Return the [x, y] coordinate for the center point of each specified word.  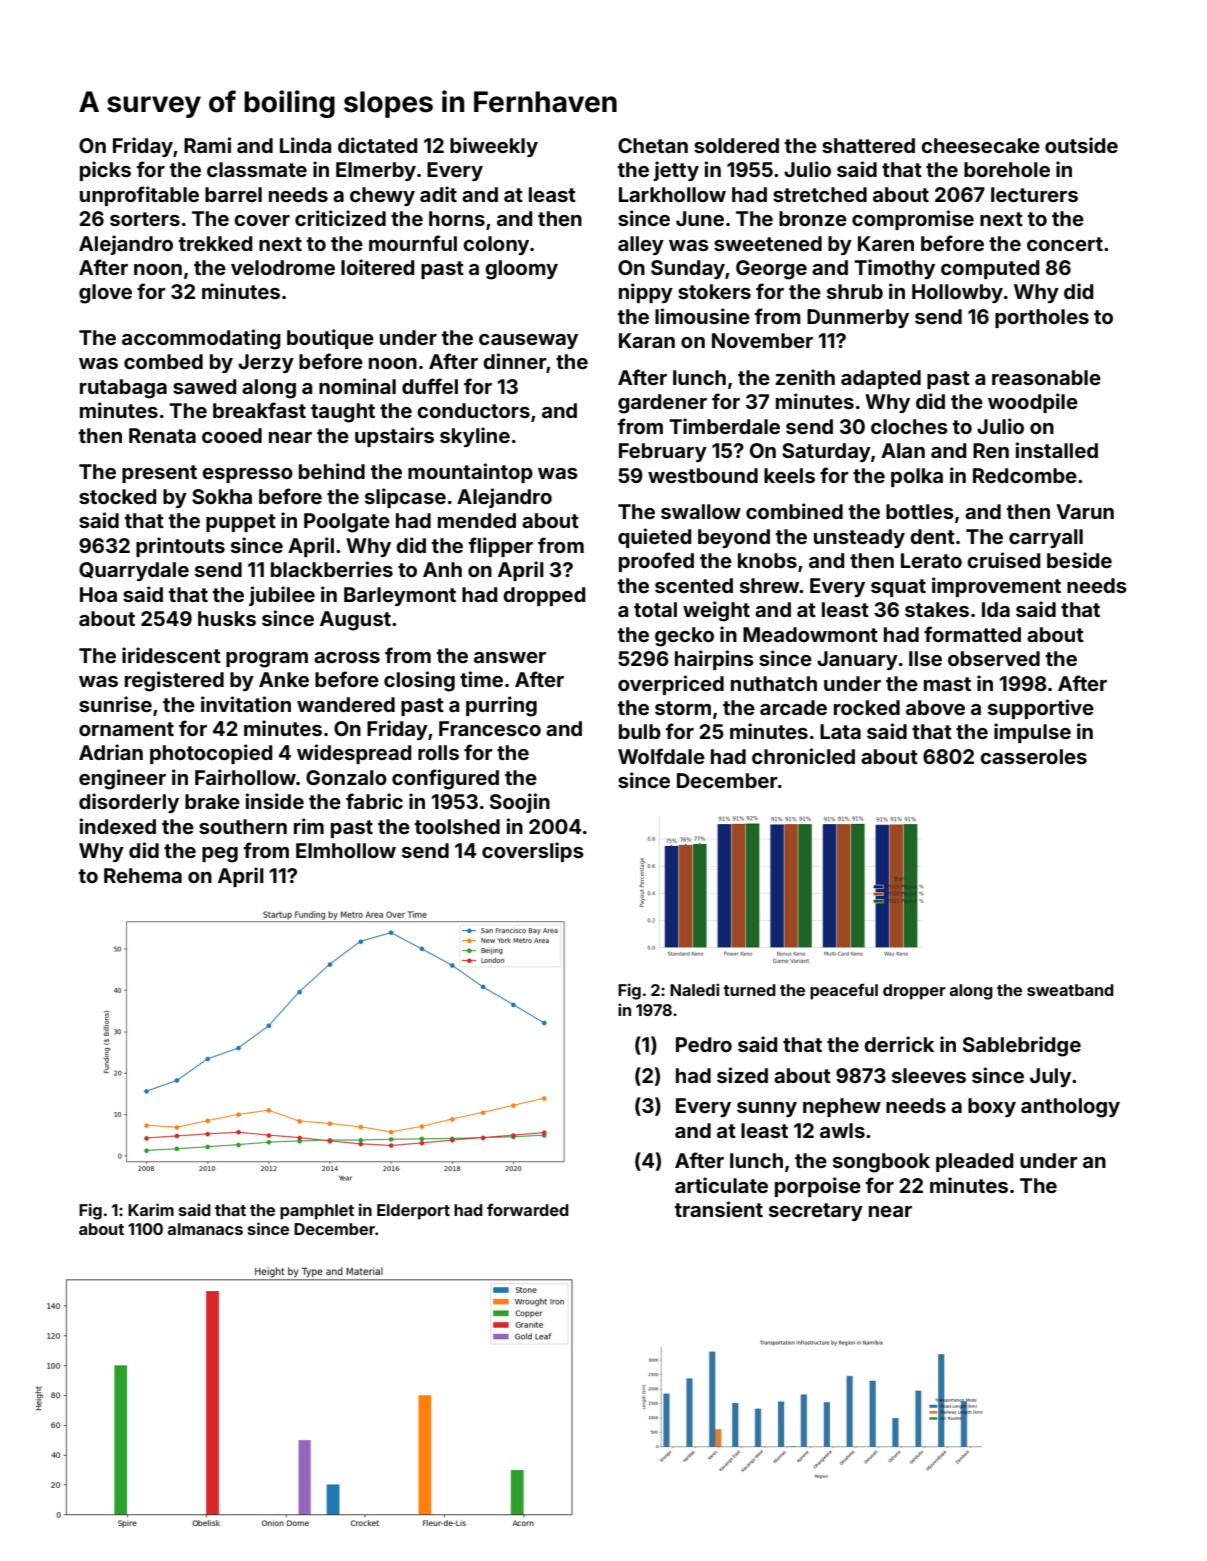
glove [105, 294]
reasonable [1046, 377]
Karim [151, 1209]
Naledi [694, 989]
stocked [118, 496]
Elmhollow [346, 850]
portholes [1042, 318]
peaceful [844, 991]
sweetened [768, 243]
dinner [515, 362]
